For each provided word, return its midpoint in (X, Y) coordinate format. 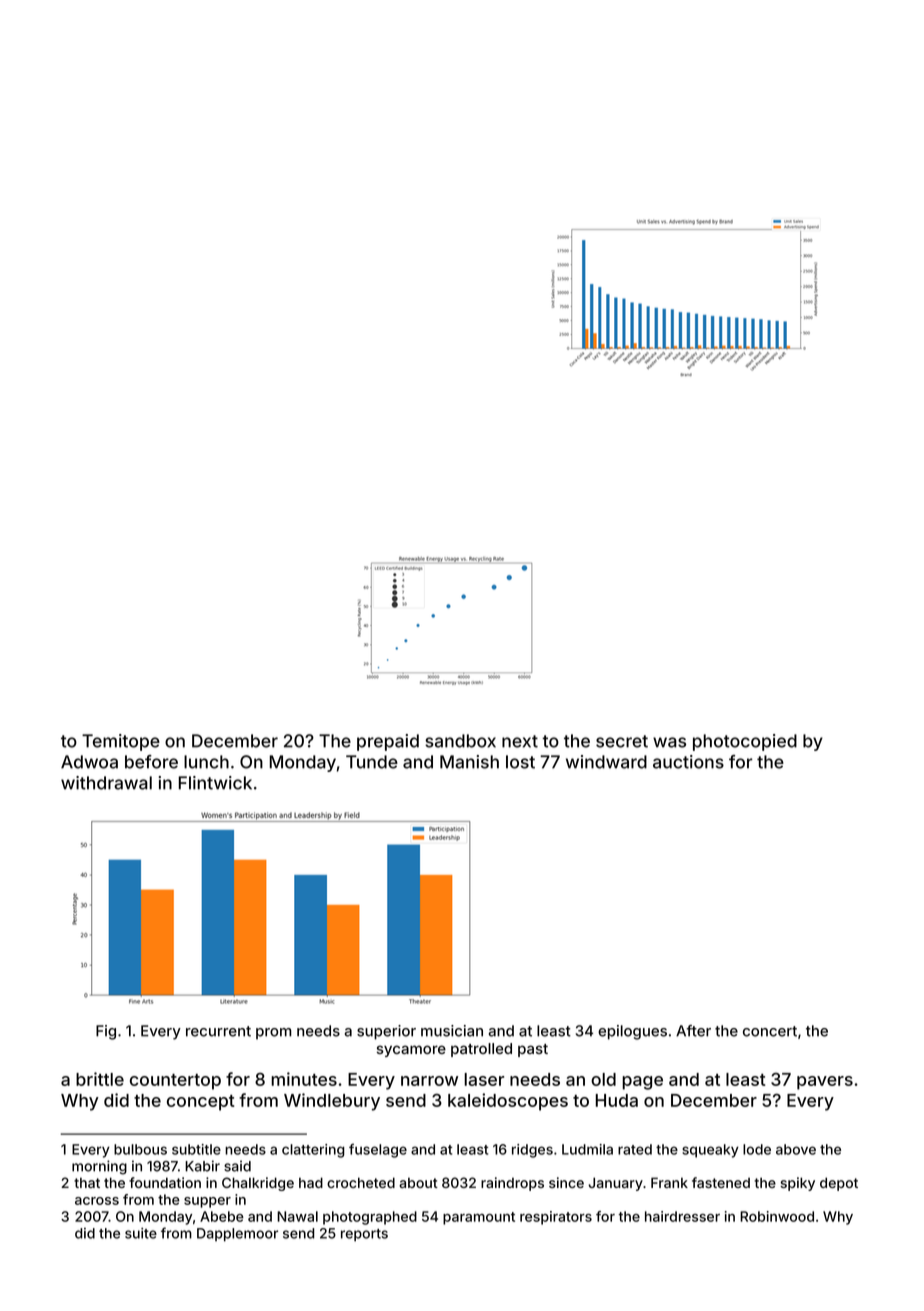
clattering (313, 1151)
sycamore (411, 1051)
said (237, 1166)
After (693, 1031)
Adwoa (89, 762)
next (520, 741)
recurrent (218, 1031)
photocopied (745, 742)
